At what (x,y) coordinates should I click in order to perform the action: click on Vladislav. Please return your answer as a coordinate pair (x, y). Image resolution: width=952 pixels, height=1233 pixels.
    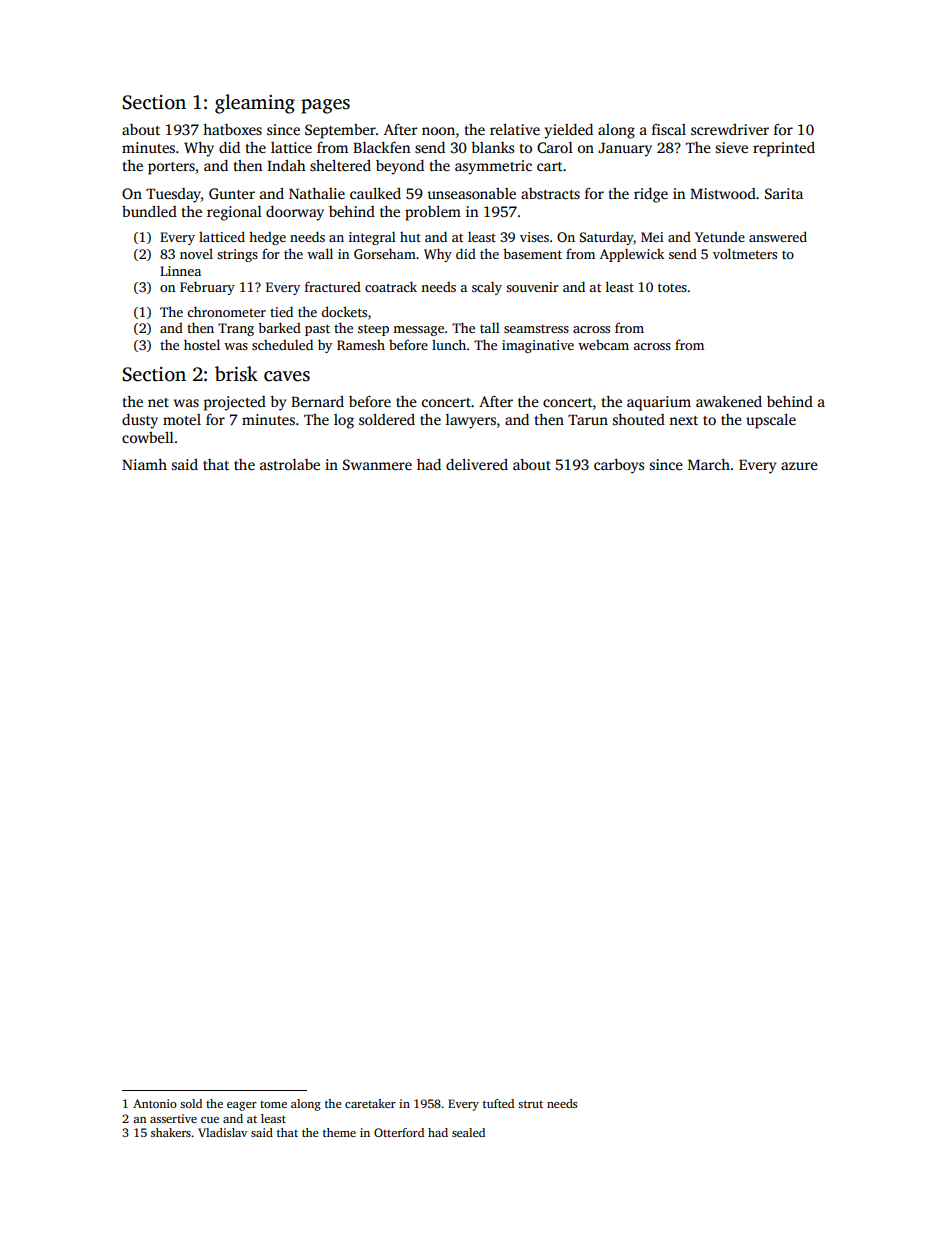
    Looking at the image, I should click on (222, 1132).
